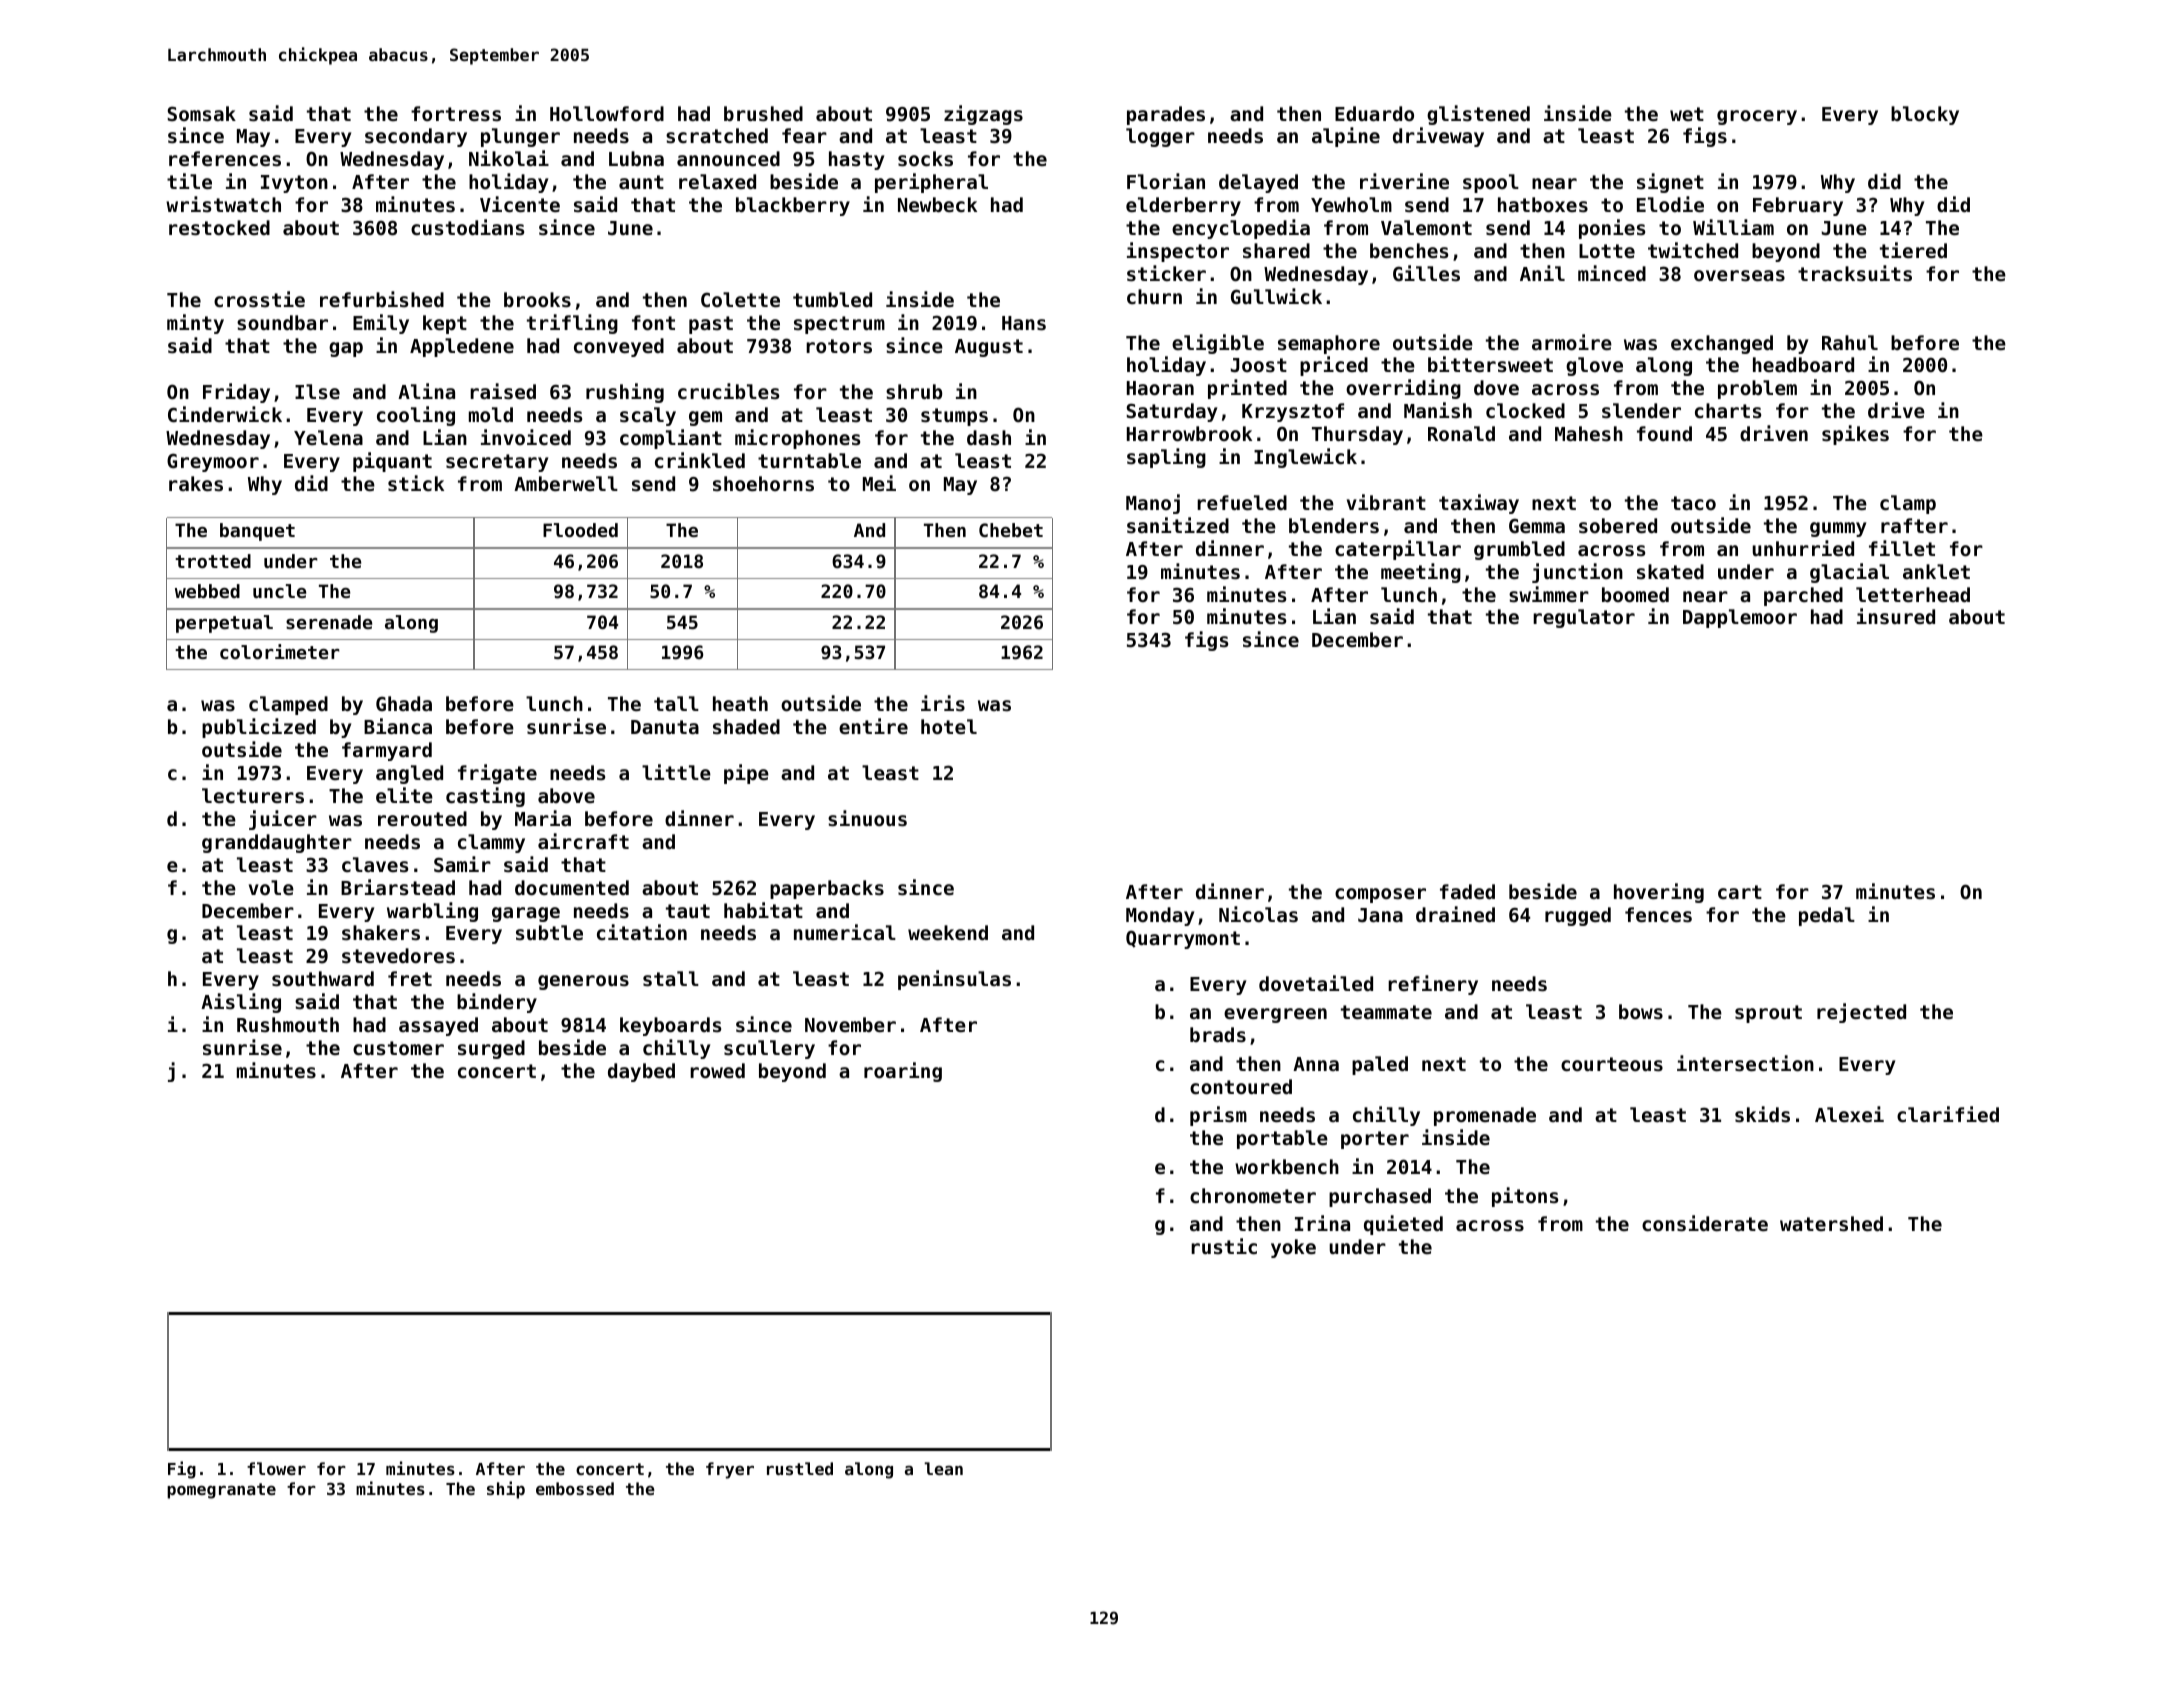 The image size is (2178, 1683). I want to click on insured, so click(1896, 616).
